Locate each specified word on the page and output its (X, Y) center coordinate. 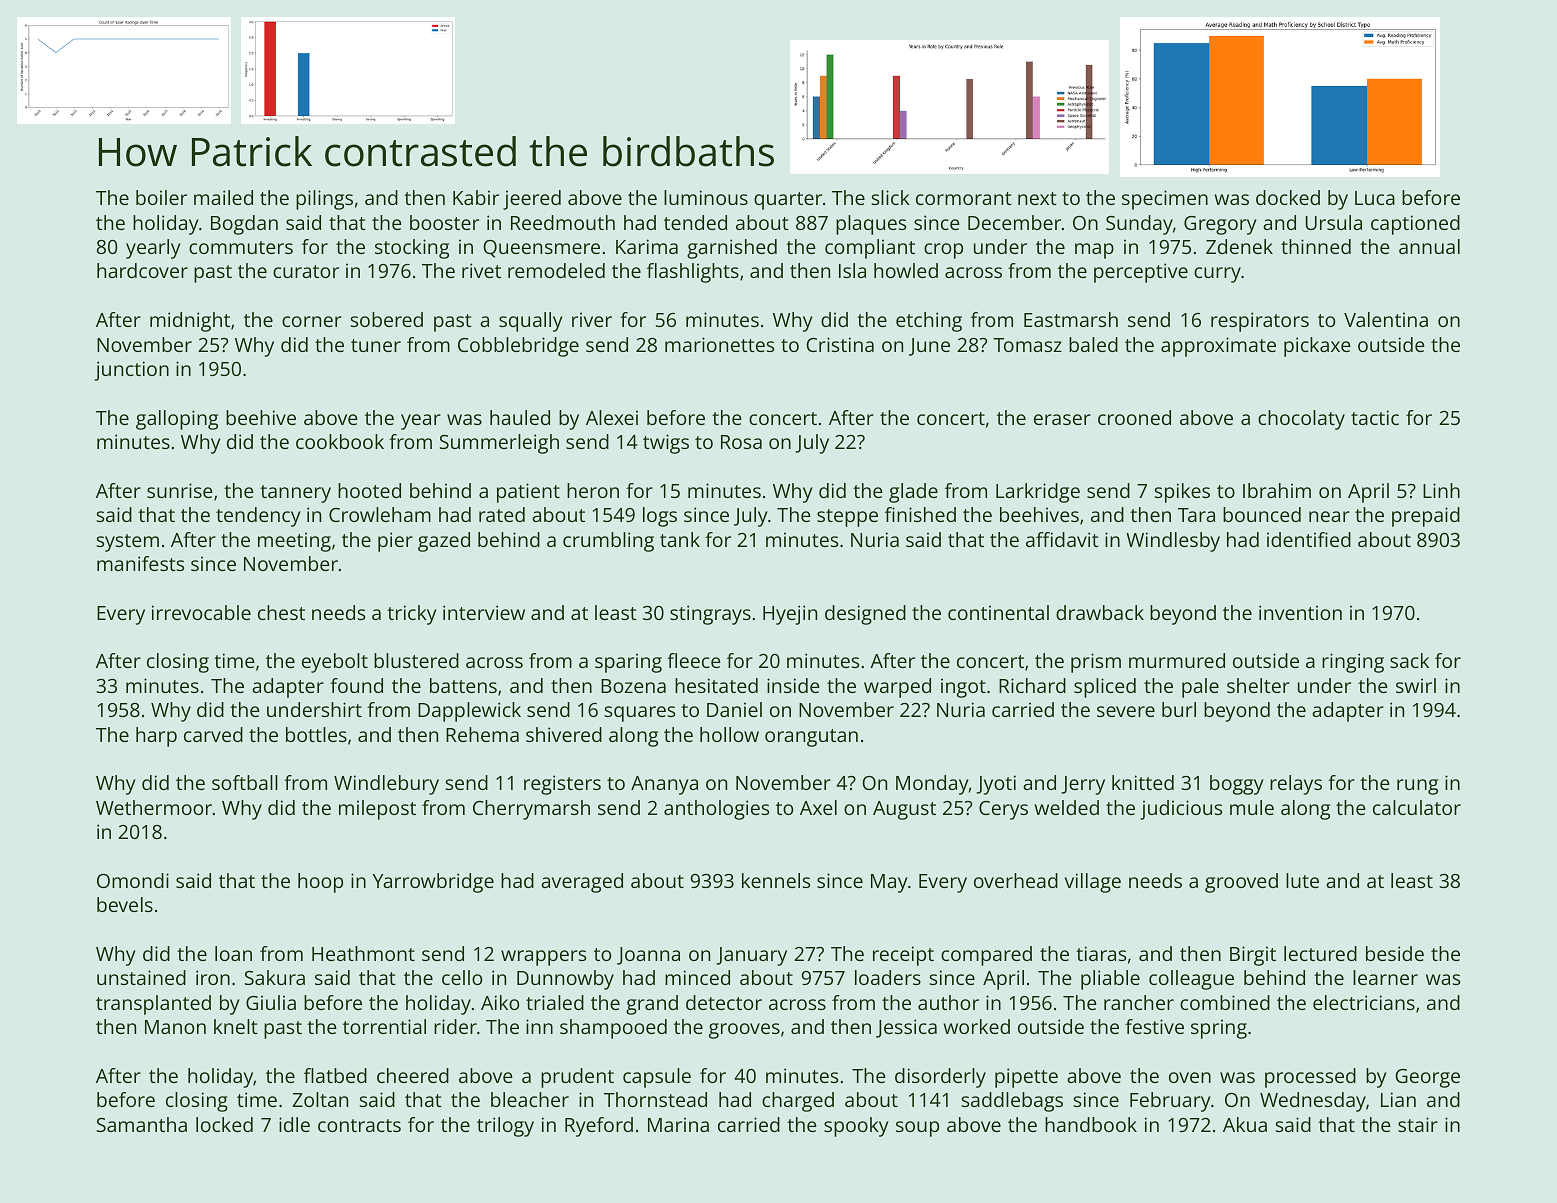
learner (1385, 977)
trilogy (505, 1127)
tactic (1375, 417)
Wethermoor (154, 807)
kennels (776, 880)
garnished (732, 249)
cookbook (340, 441)
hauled (520, 417)
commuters (241, 247)
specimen (1165, 200)
